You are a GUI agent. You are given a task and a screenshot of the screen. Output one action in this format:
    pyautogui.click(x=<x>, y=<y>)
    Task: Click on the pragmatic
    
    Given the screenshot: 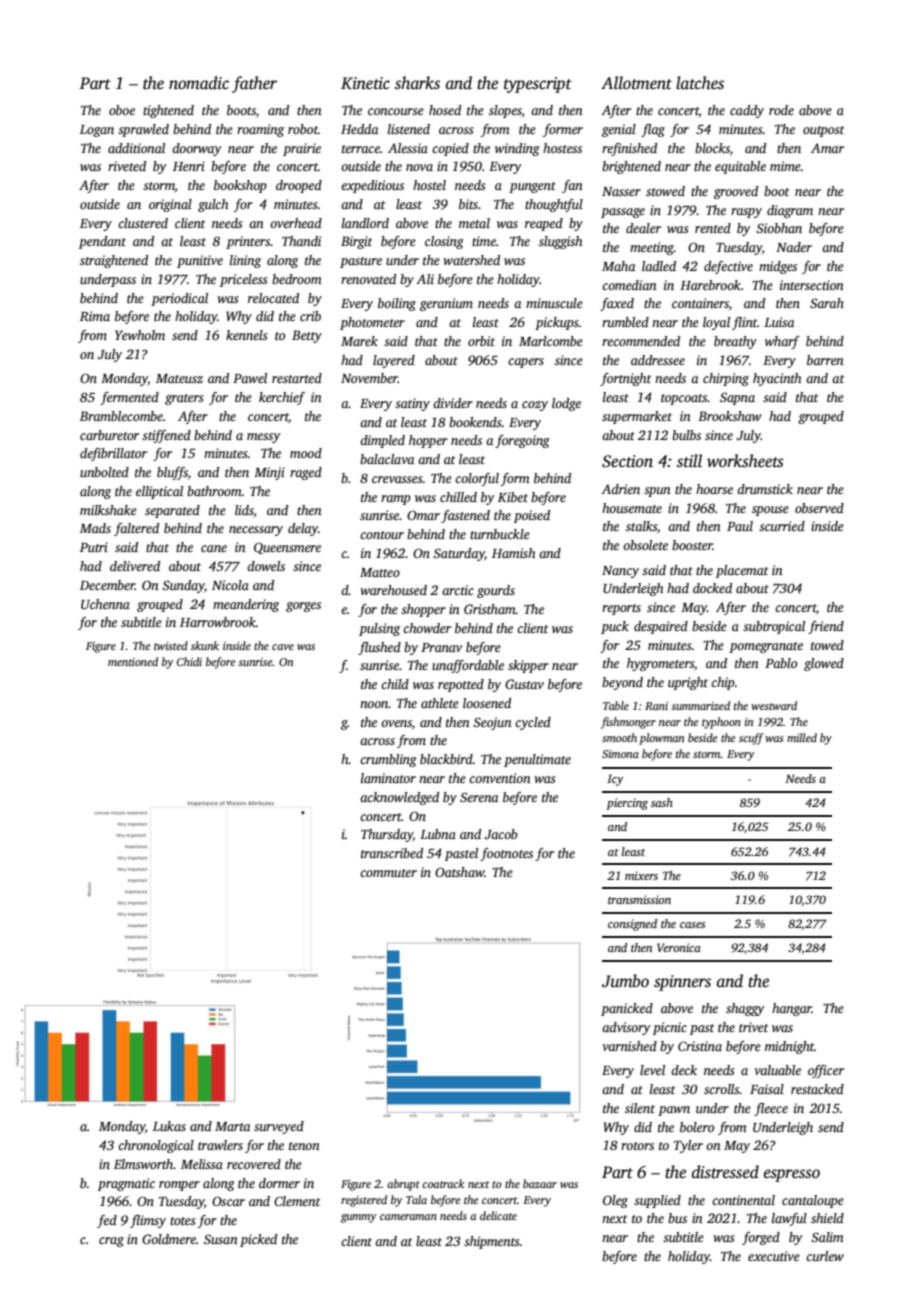 What is the action you would take?
    pyautogui.click(x=126, y=1184)
